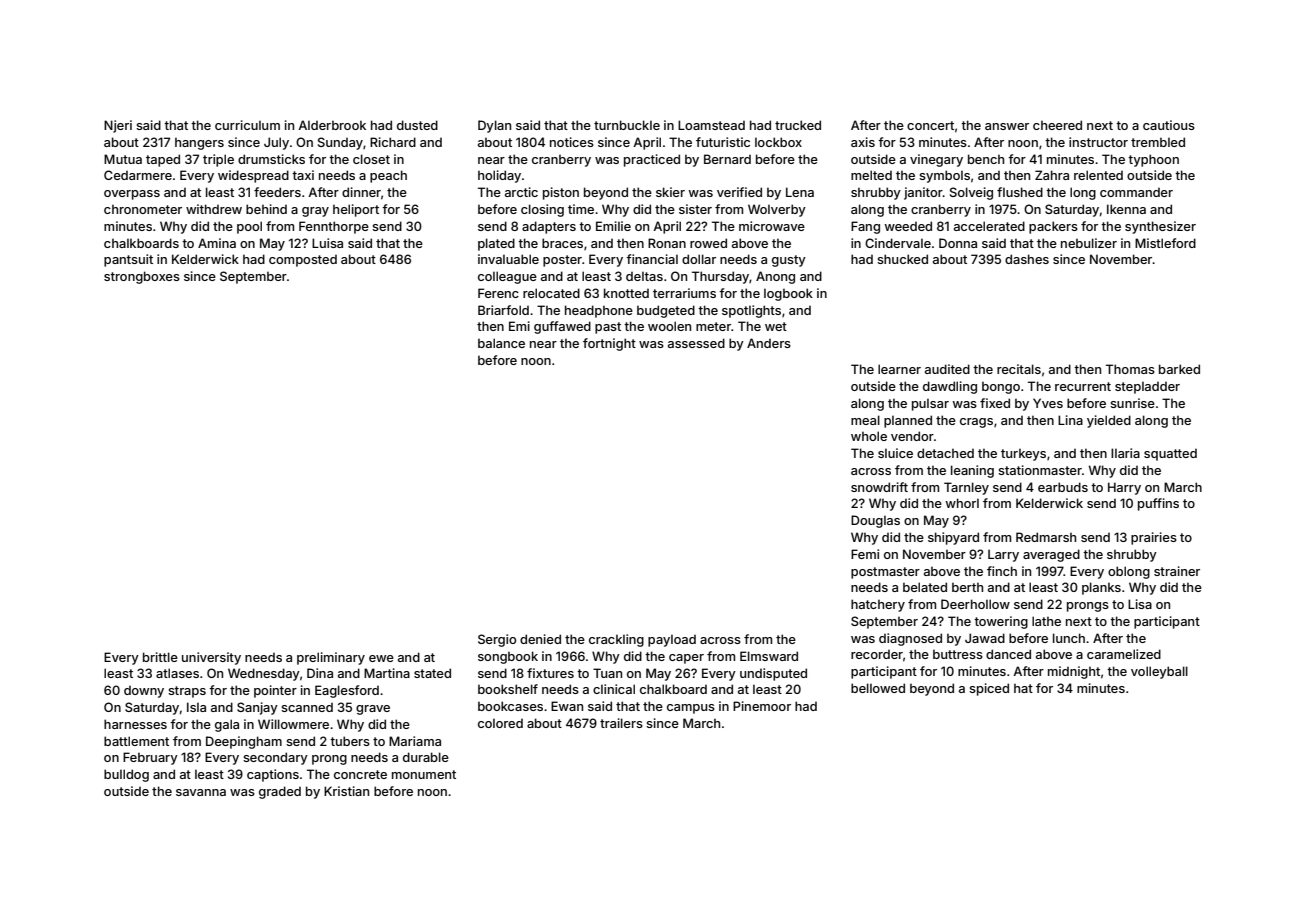 Image resolution: width=1308 pixels, height=924 pixels. What do you see at coordinates (264, 674) in the page?
I see `Wednesday` at bounding box center [264, 674].
